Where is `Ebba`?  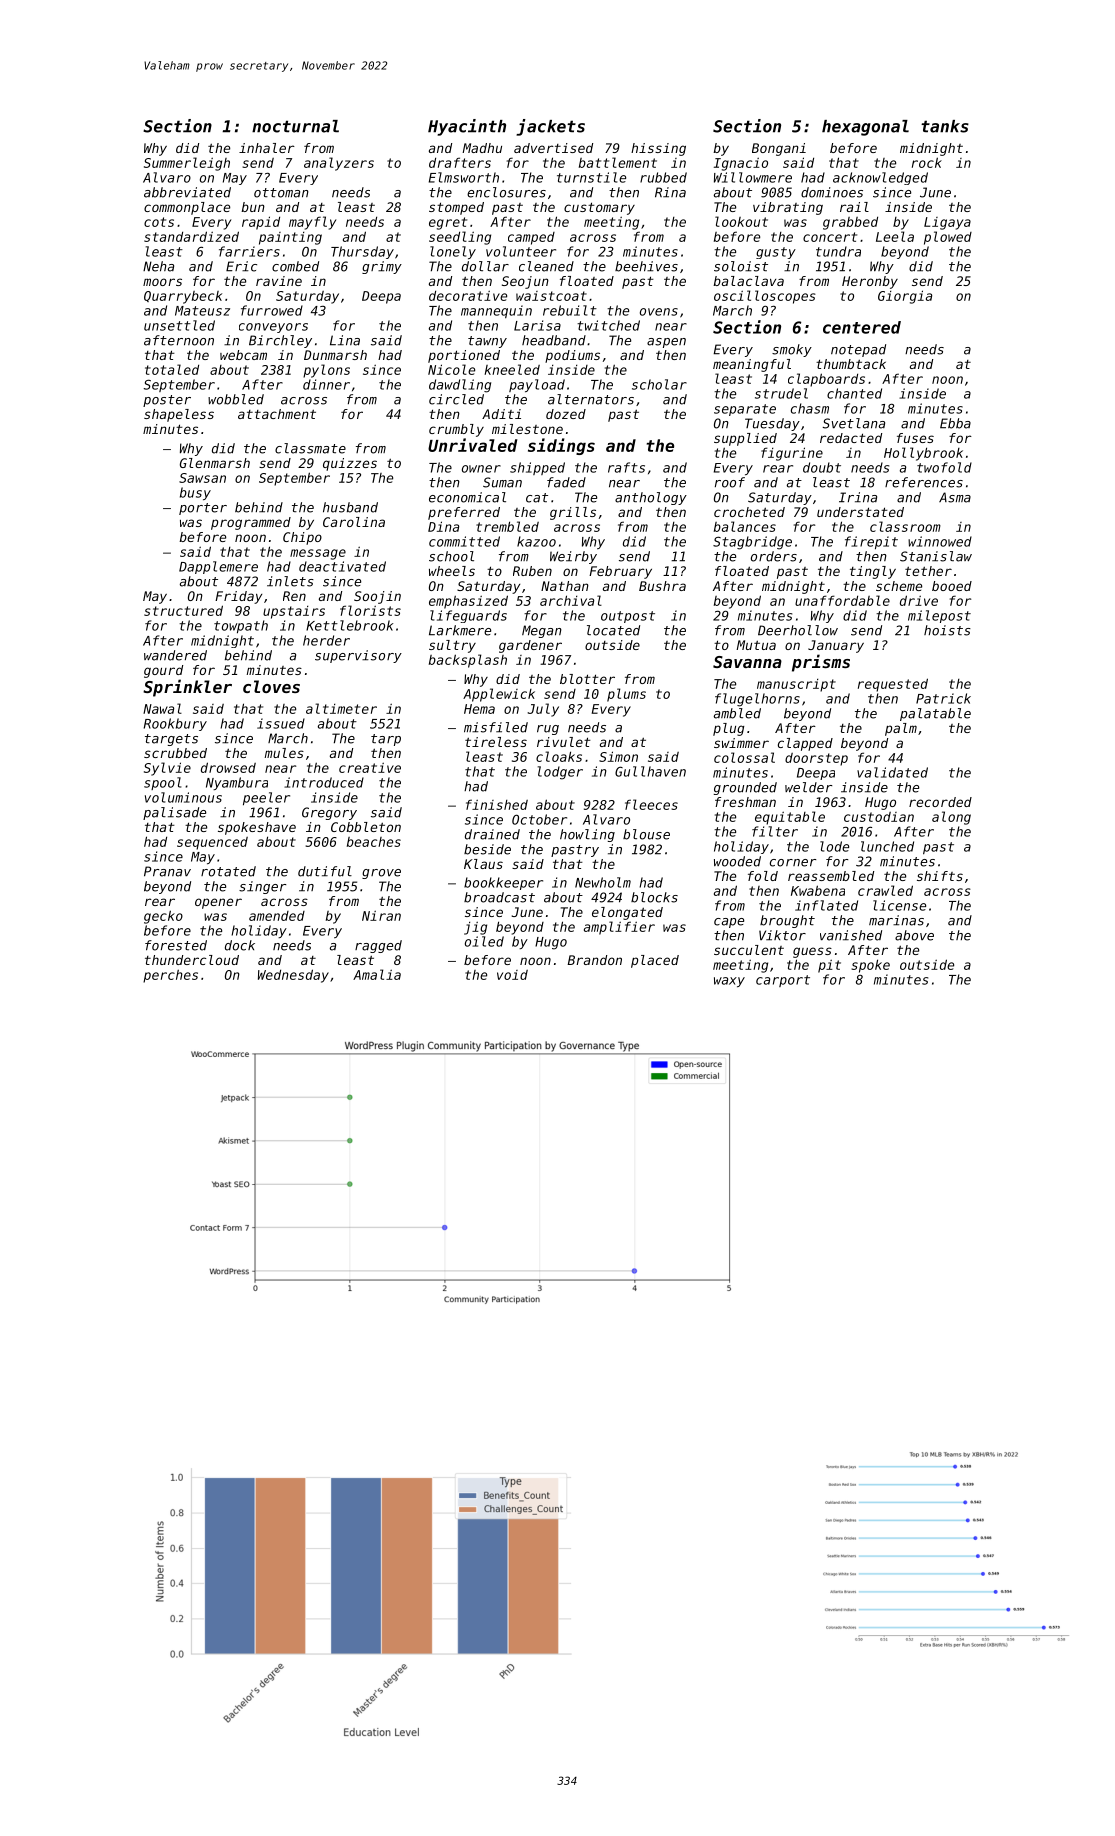
Ebba is located at coordinates (955, 423).
